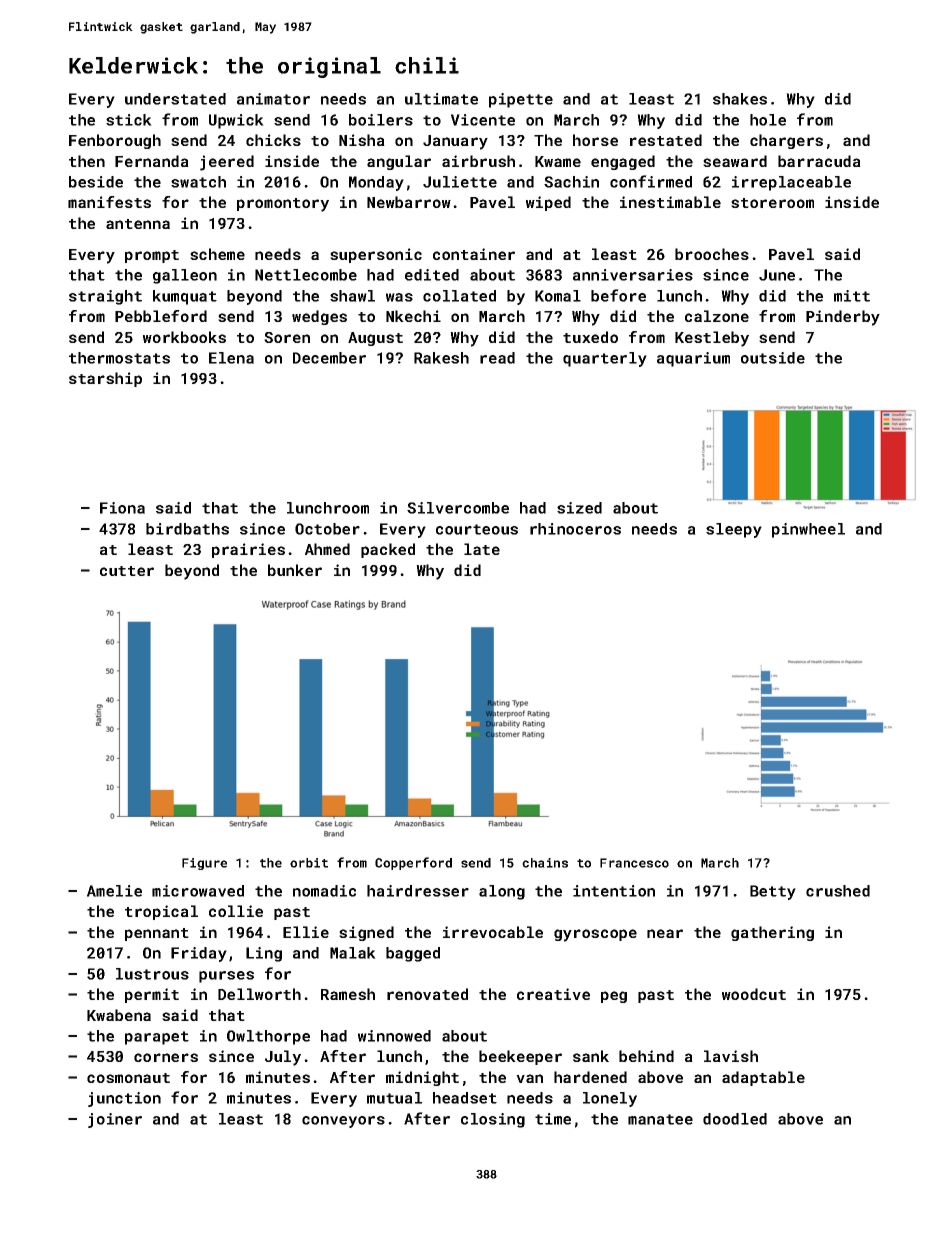 This page has width=952, height=1233. Describe the element at coordinates (497, 358) in the page. I see `read` at that location.
